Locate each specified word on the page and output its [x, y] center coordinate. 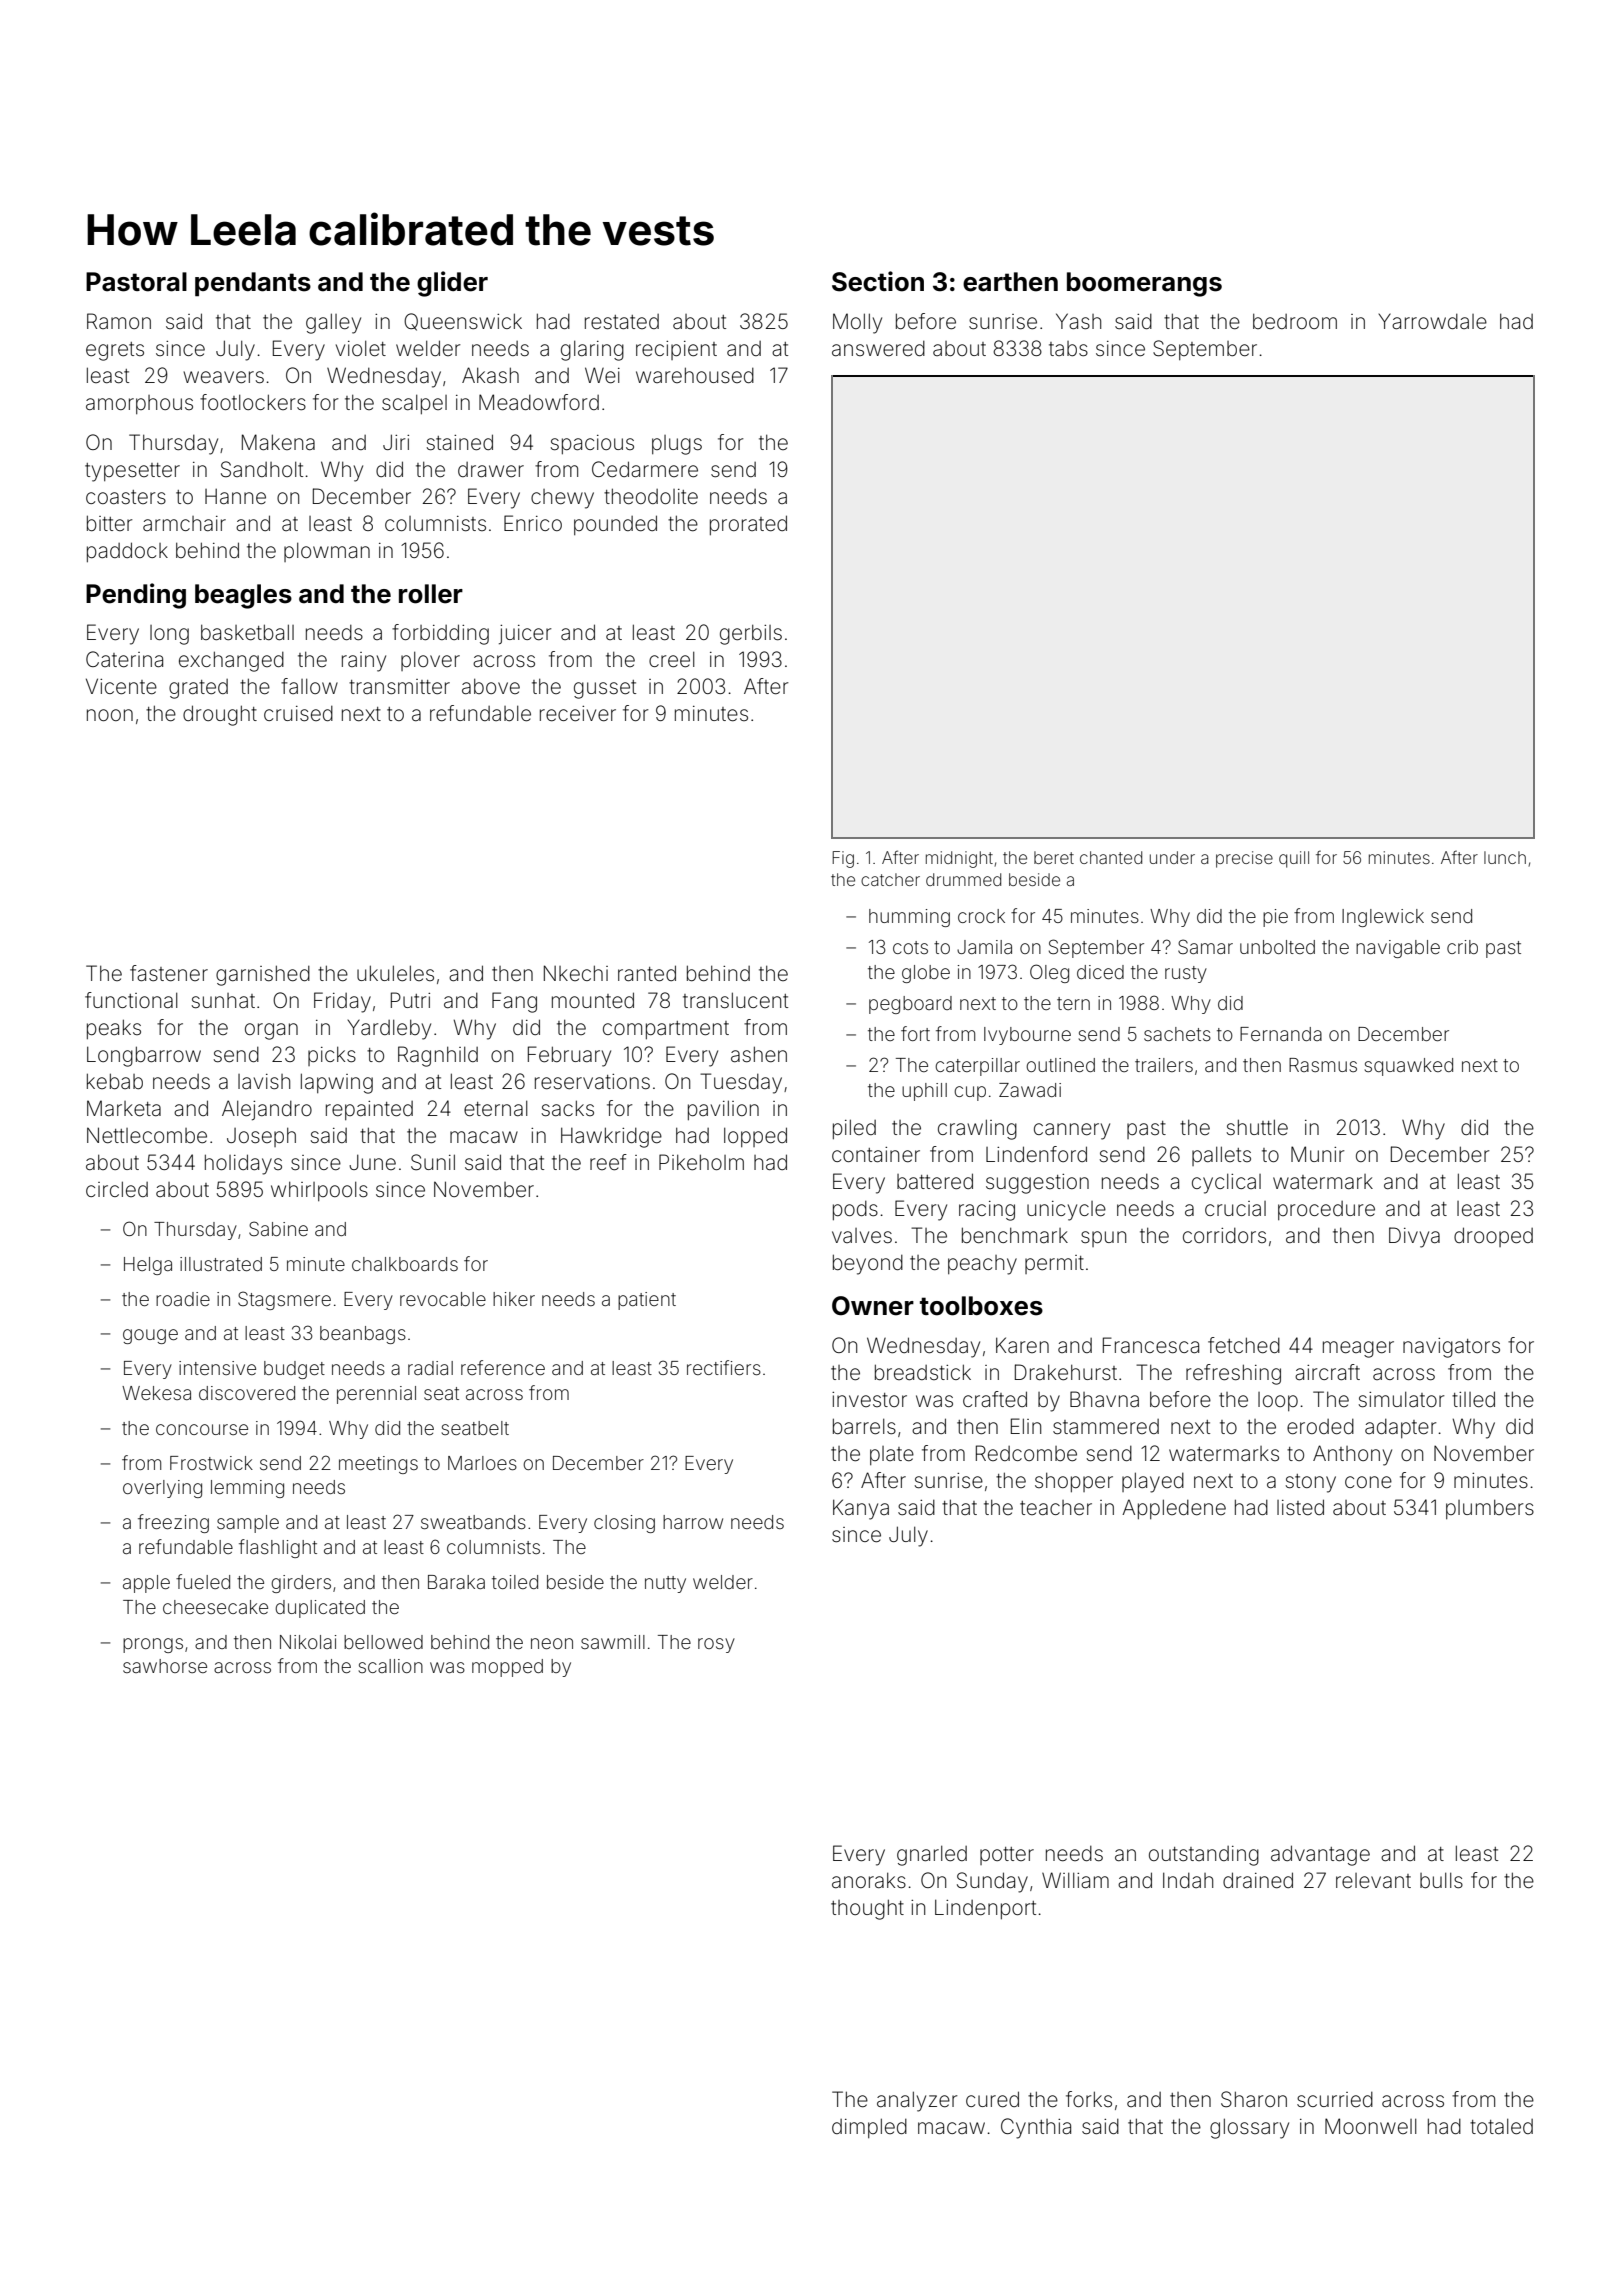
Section [878, 281]
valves [862, 1236]
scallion [391, 1666]
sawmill [613, 1642]
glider [452, 284]
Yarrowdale [1433, 321]
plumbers [1490, 1509]
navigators [1451, 1348]
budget [294, 1370]
